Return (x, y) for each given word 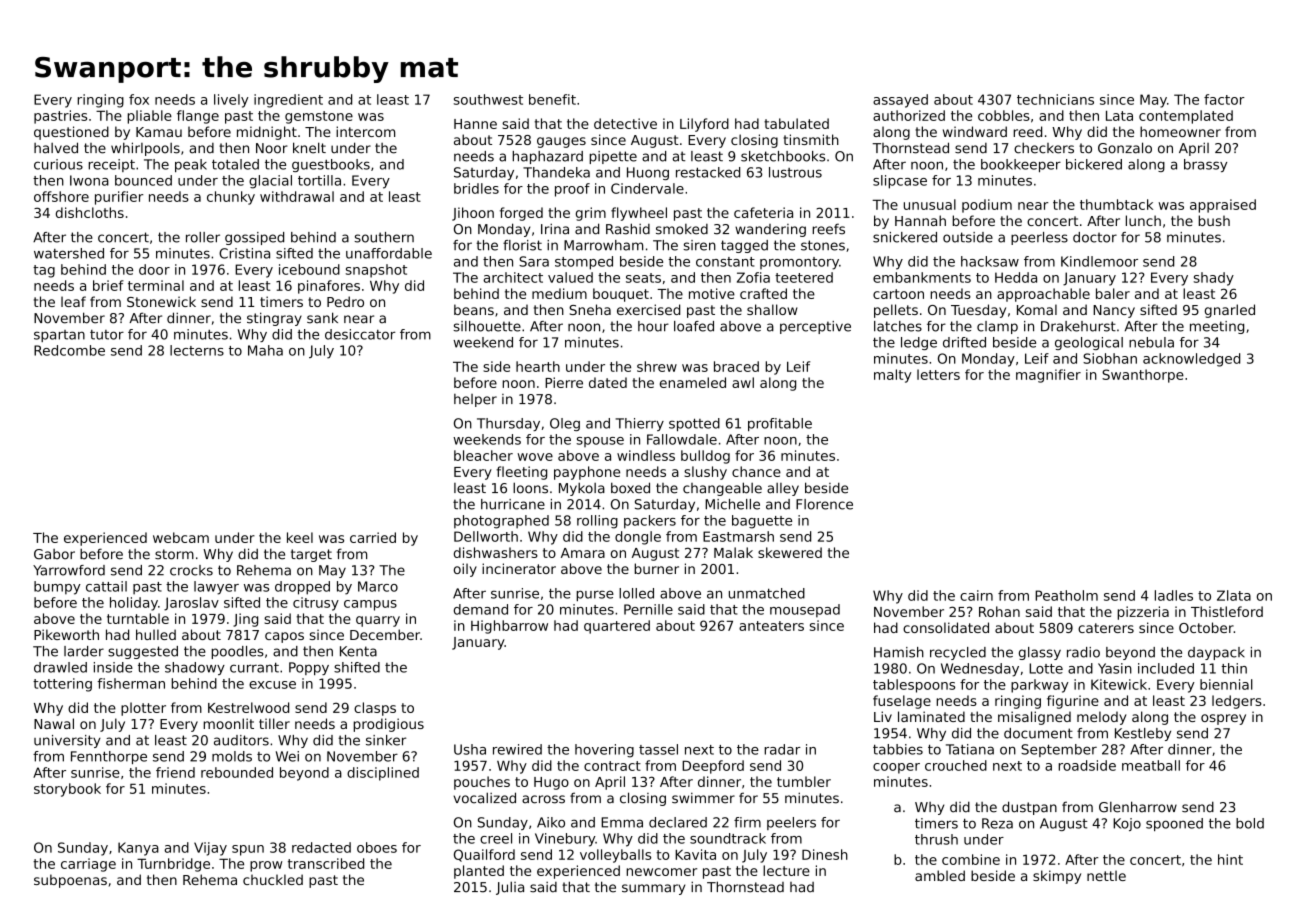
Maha (265, 350)
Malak (733, 552)
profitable (780, 424)
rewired (517, 749)
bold (1250, 823)
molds (232, 756)
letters (938, 374)
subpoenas (70, 881)
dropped (302, 588)
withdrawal (297, 196)
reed (1027, 131)
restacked (708, 172)
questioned (71, 133)
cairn (976, 595)
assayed (900, 101)
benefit (552, 99)
